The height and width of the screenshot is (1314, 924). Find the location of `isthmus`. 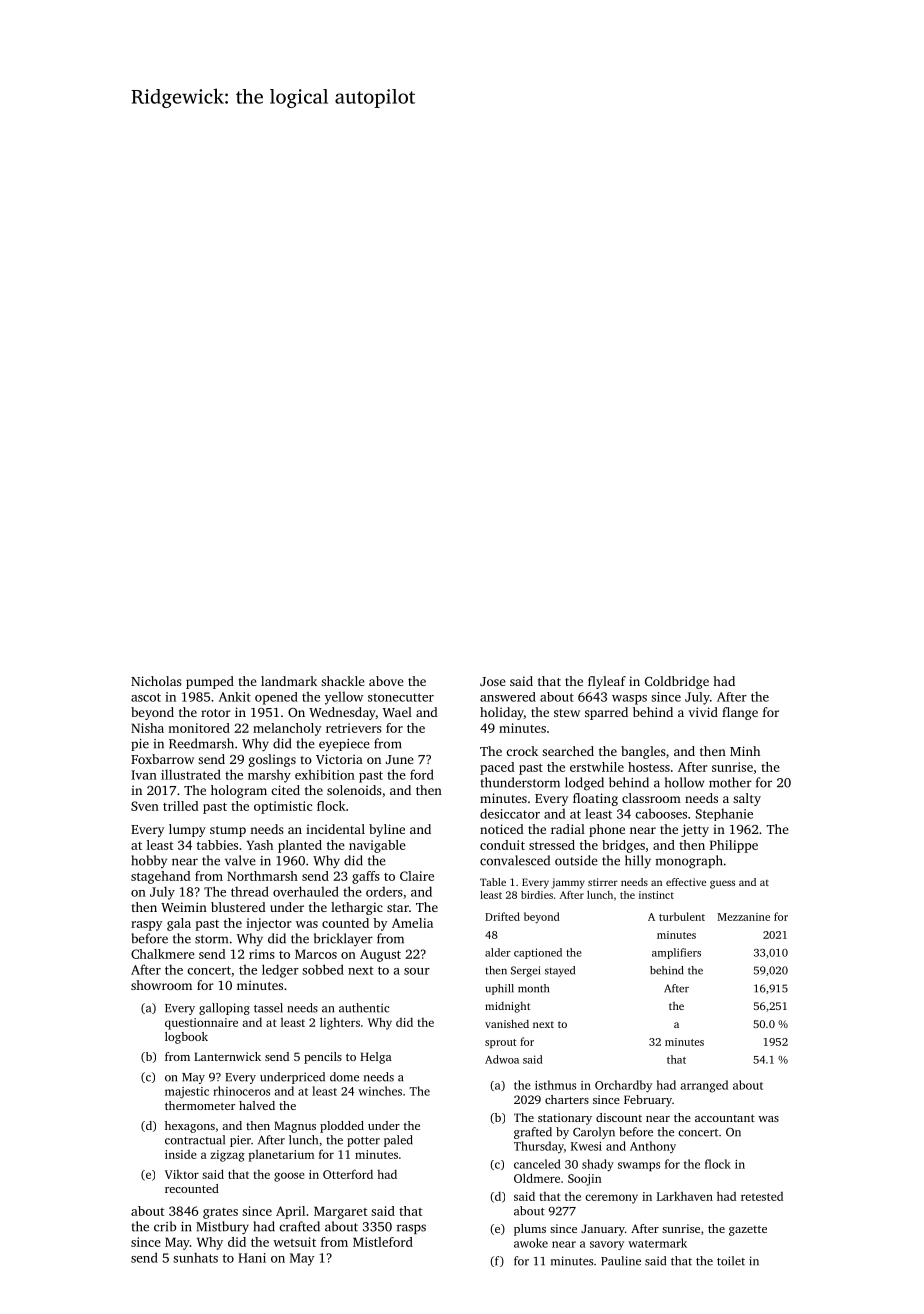

isthmus is located at coordinates (555, 1085).
